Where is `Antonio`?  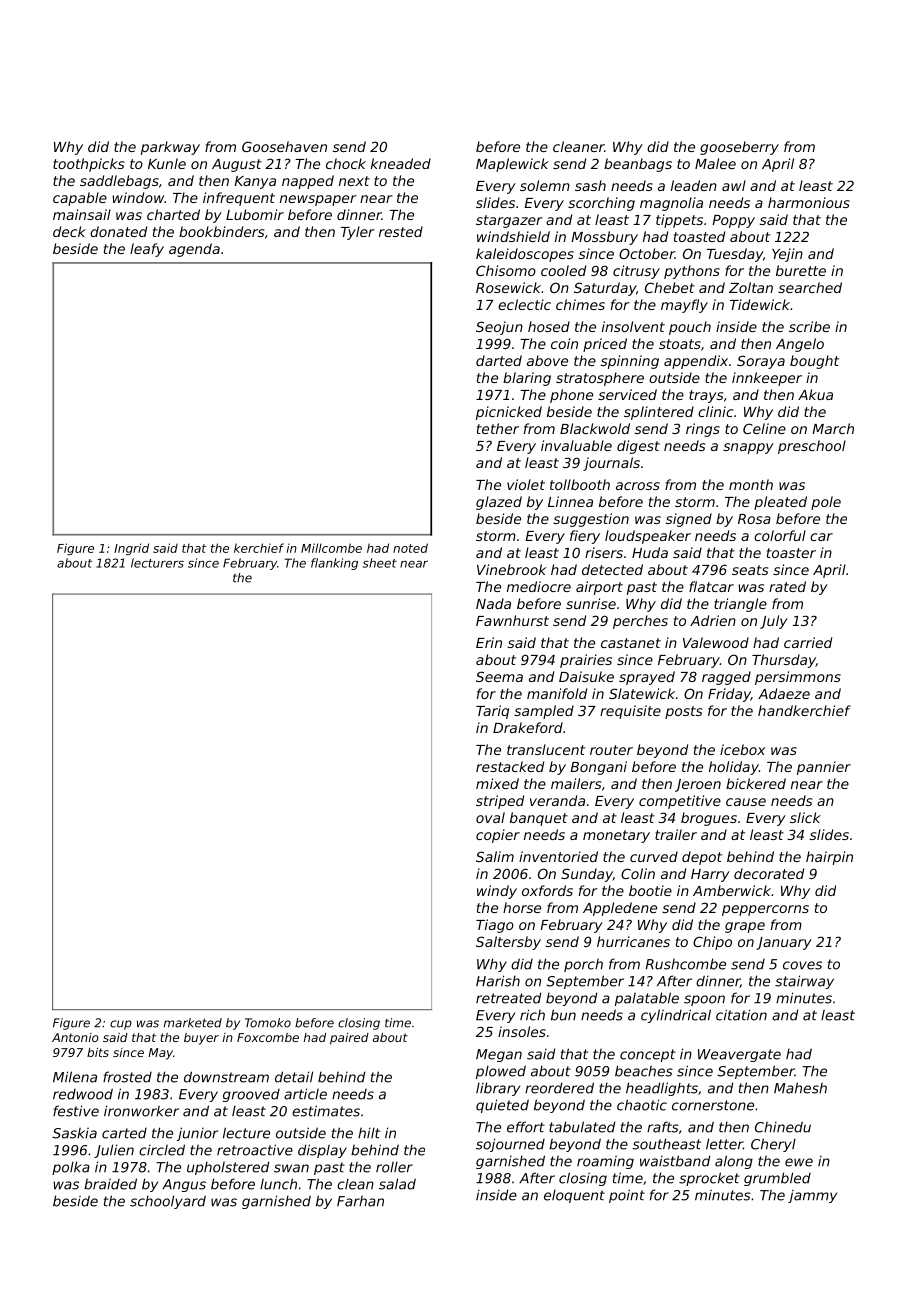
Antonio is located at coordinates (75, 1037).
